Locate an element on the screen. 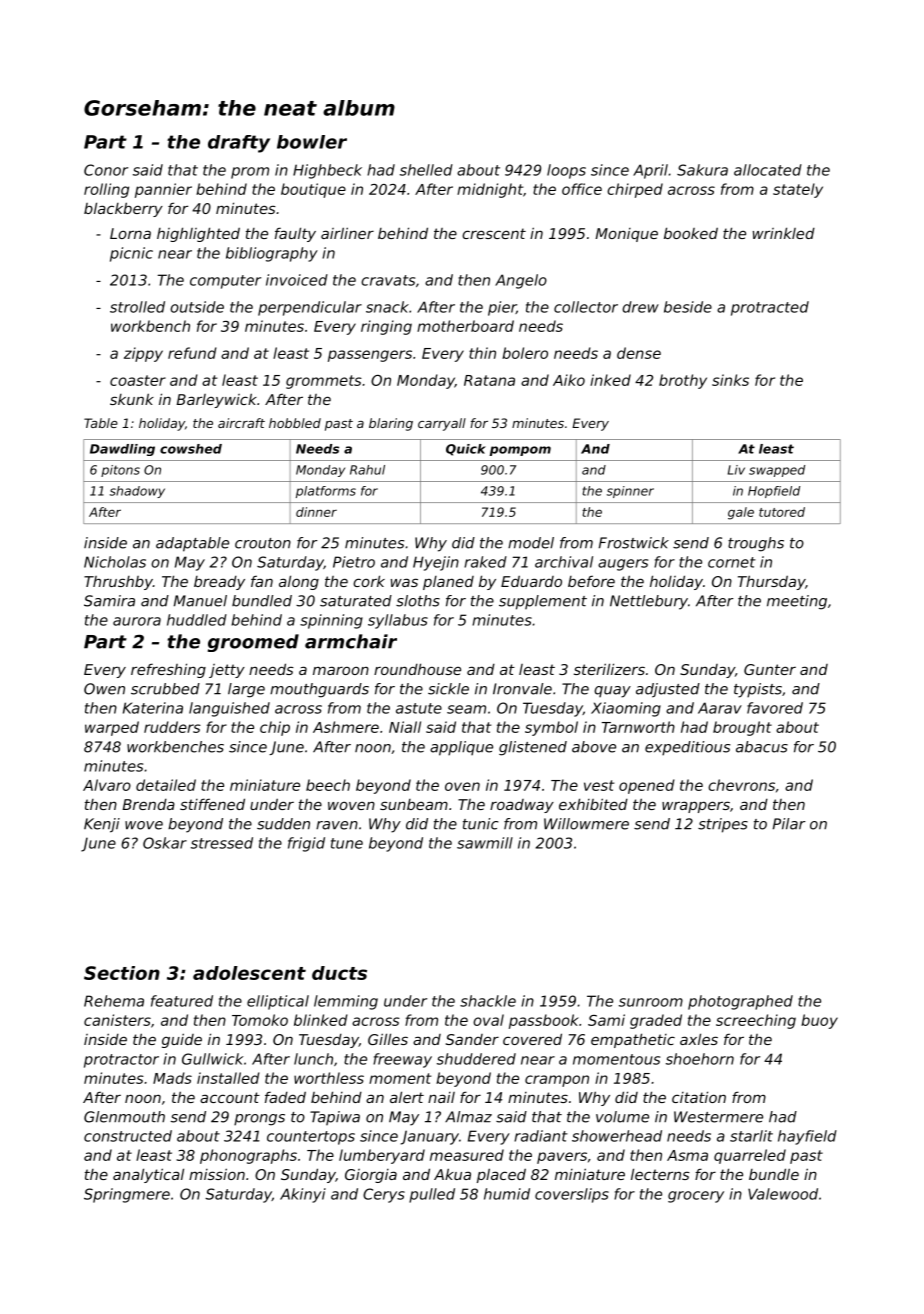 This screenshot has width=924, height=1314. Rahul is located at coordinates (367, 470).
